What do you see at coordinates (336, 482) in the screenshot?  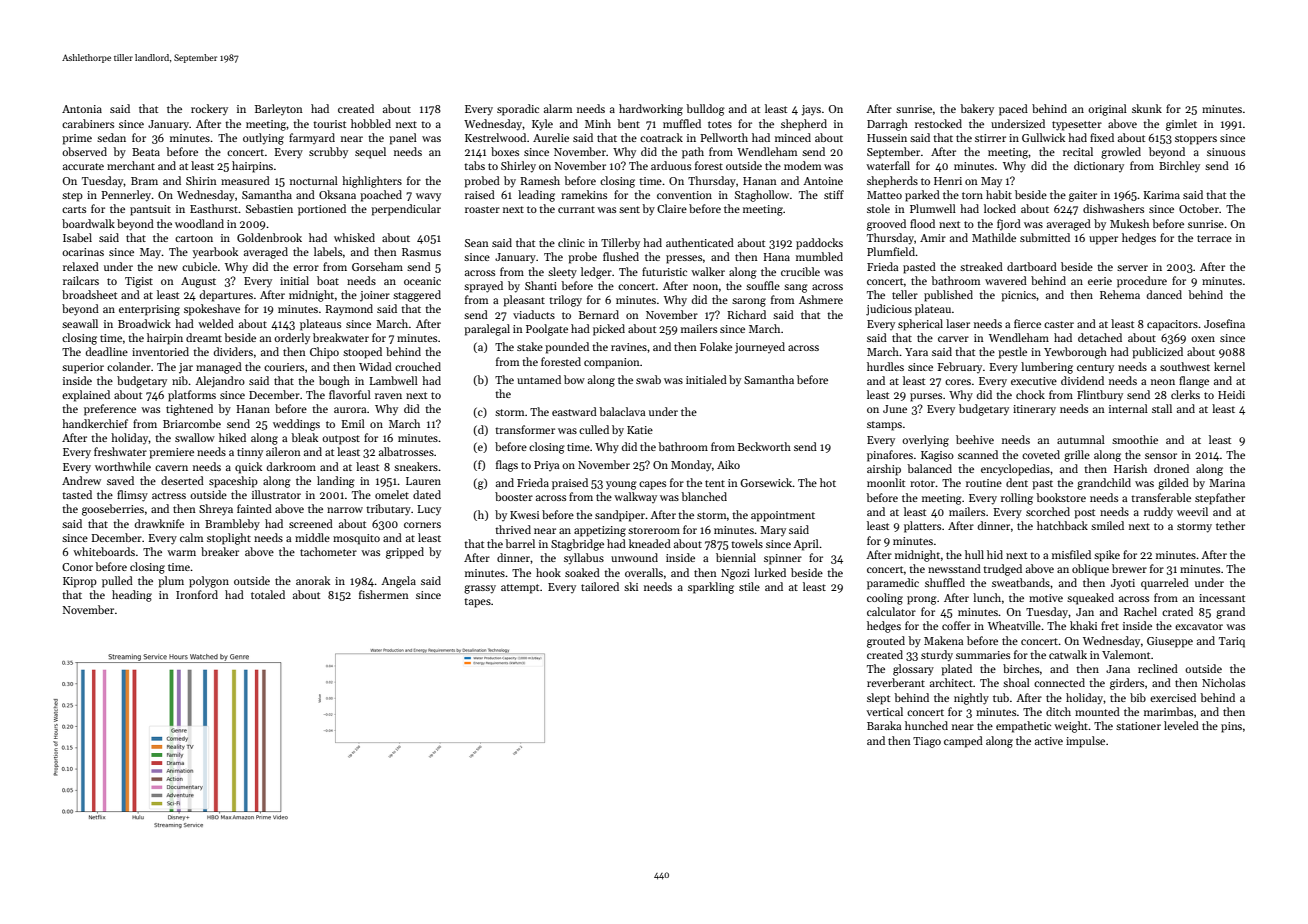 I see `landing` at bounding box center [336, 482].
